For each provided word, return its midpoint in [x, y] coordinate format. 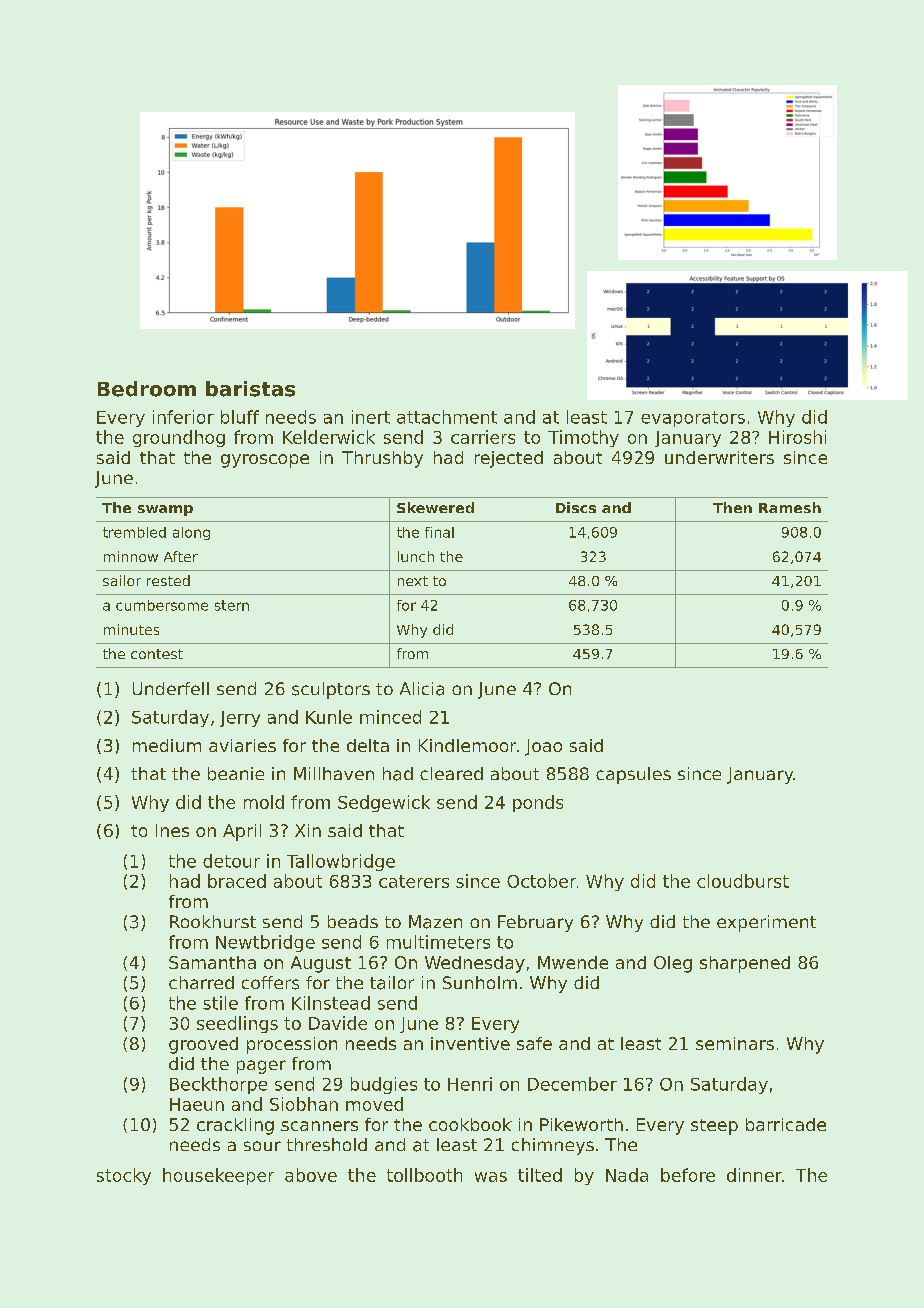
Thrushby [382, 459]
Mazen [435, 922]
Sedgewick [384, 803]
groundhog [179, 438]
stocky [124, 1176]
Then [732, 507]
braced [237, 881]
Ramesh [790, 507]
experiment [766, 923]
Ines [172, 830]
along [191, 533]
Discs [576, 507]
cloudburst [743, 881]
